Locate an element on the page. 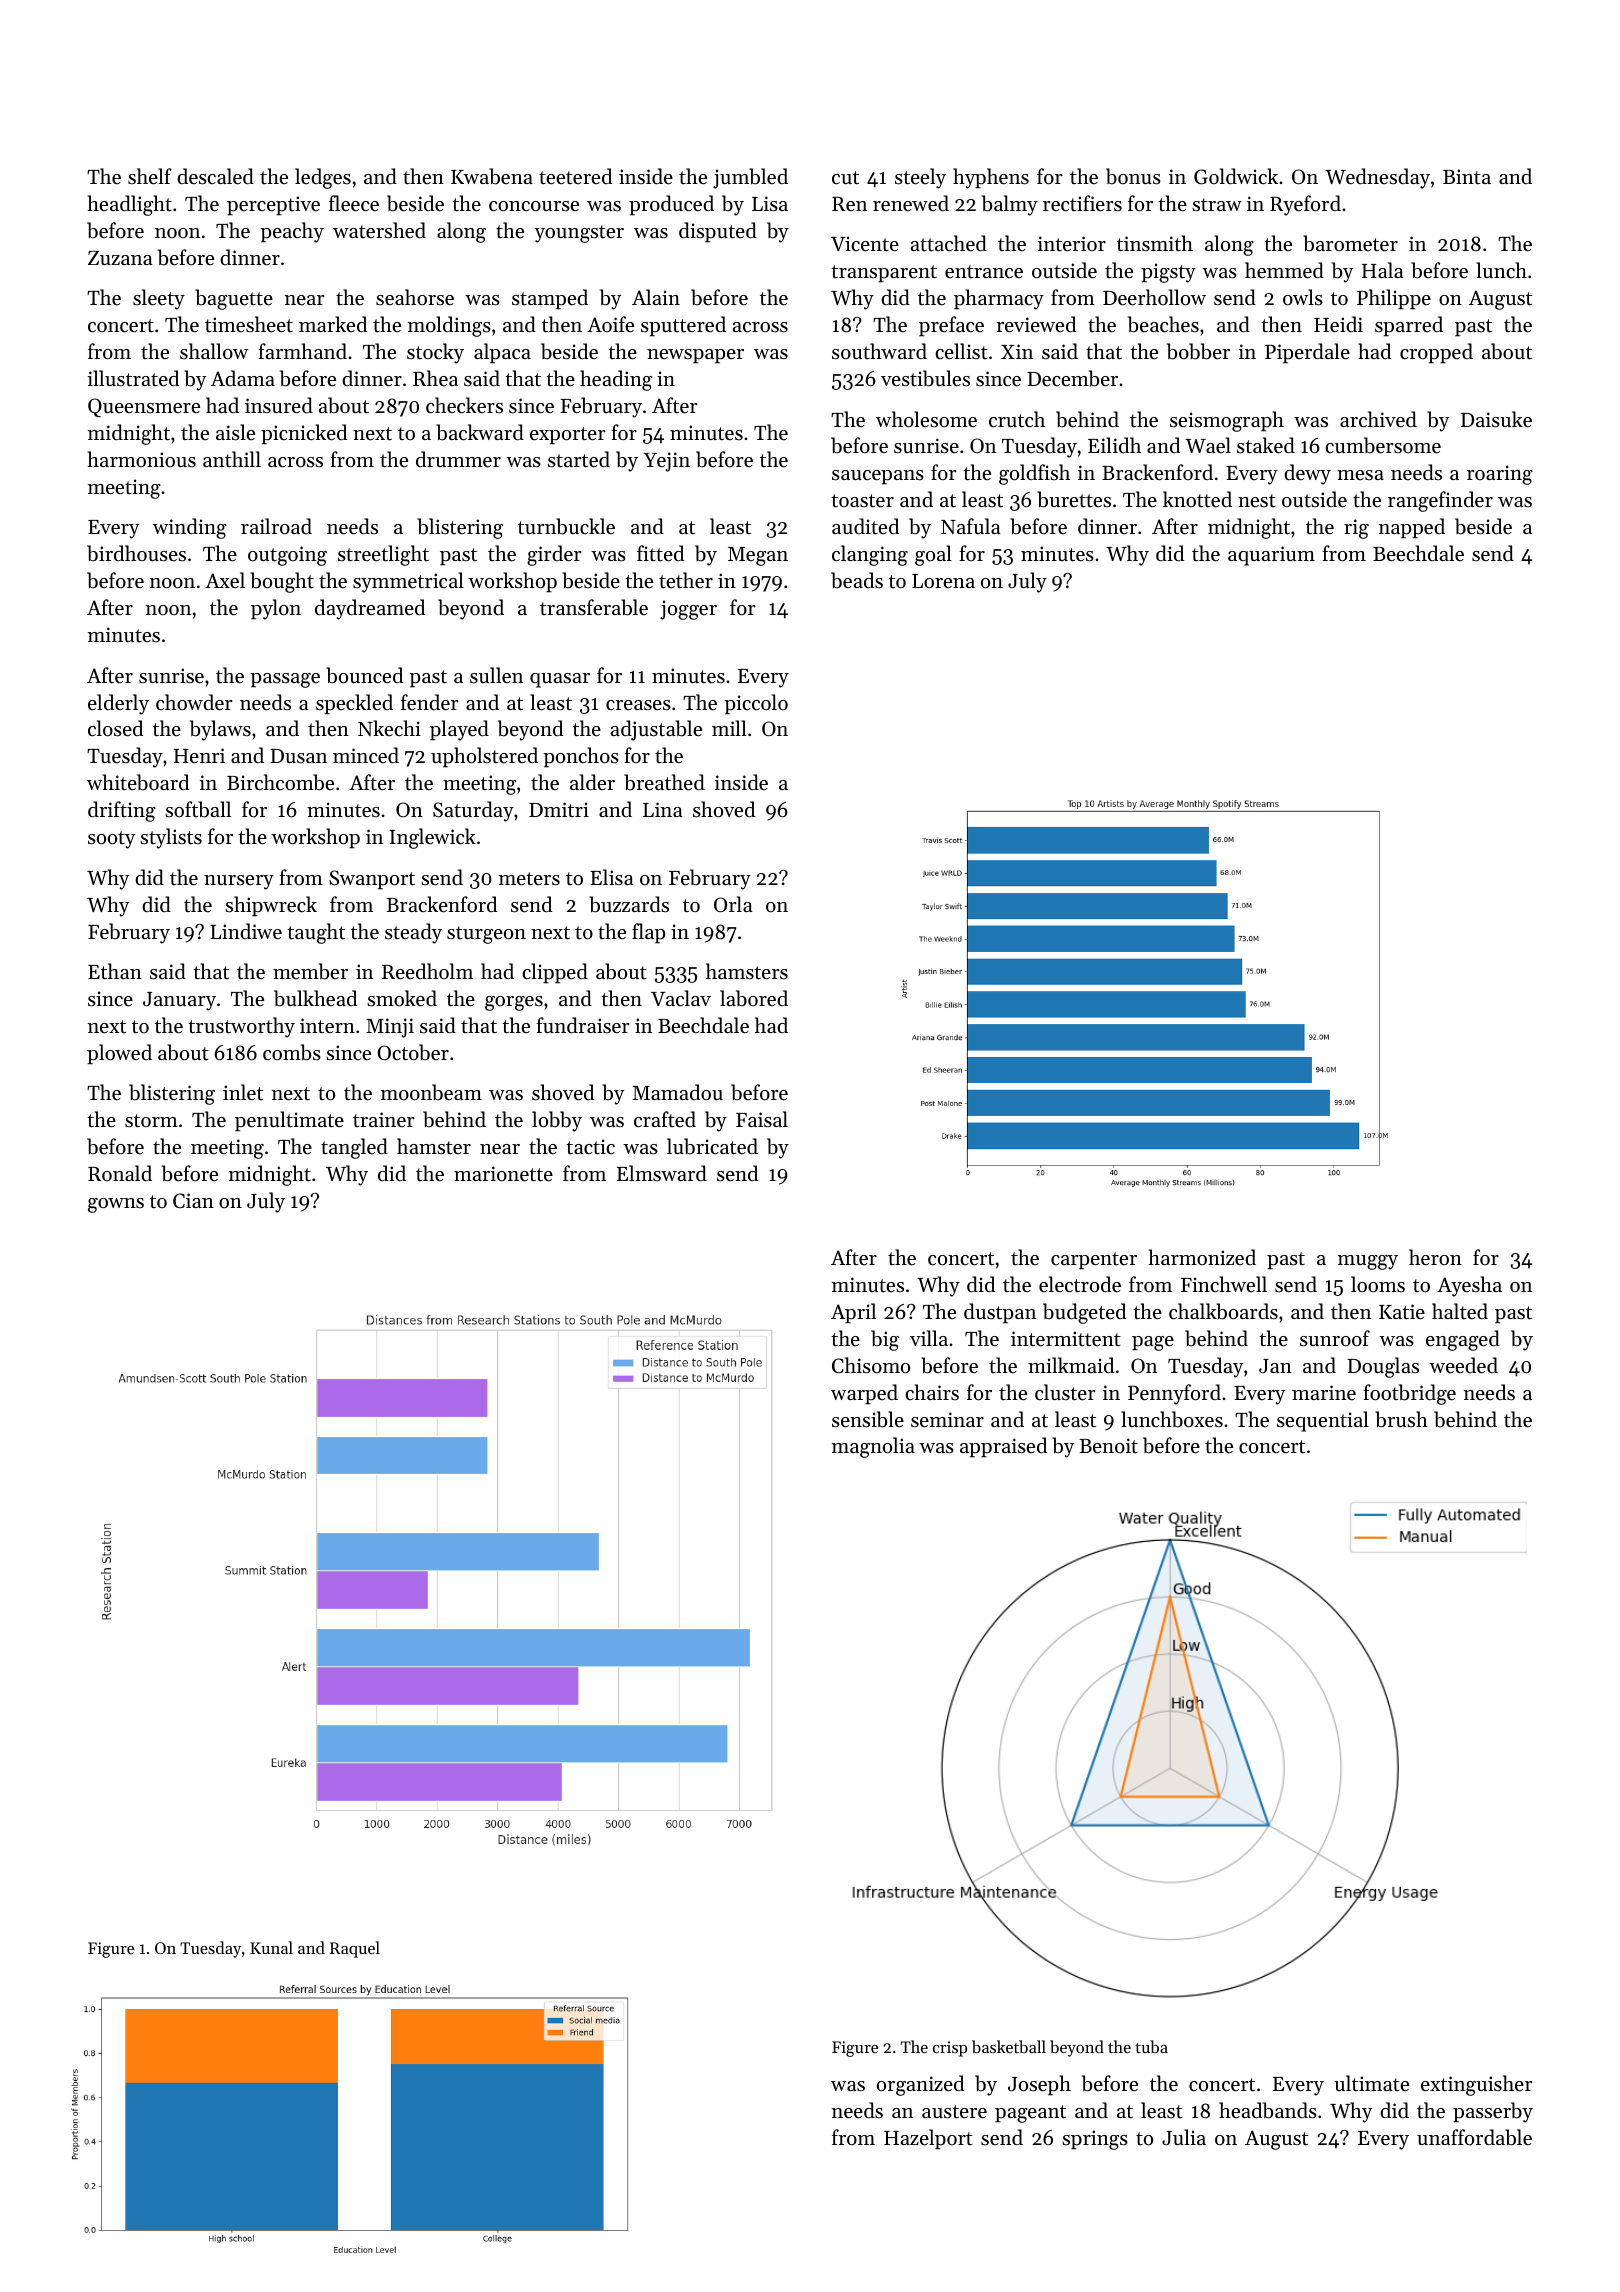  tinsmith is located at coordinates (1155, 243).
